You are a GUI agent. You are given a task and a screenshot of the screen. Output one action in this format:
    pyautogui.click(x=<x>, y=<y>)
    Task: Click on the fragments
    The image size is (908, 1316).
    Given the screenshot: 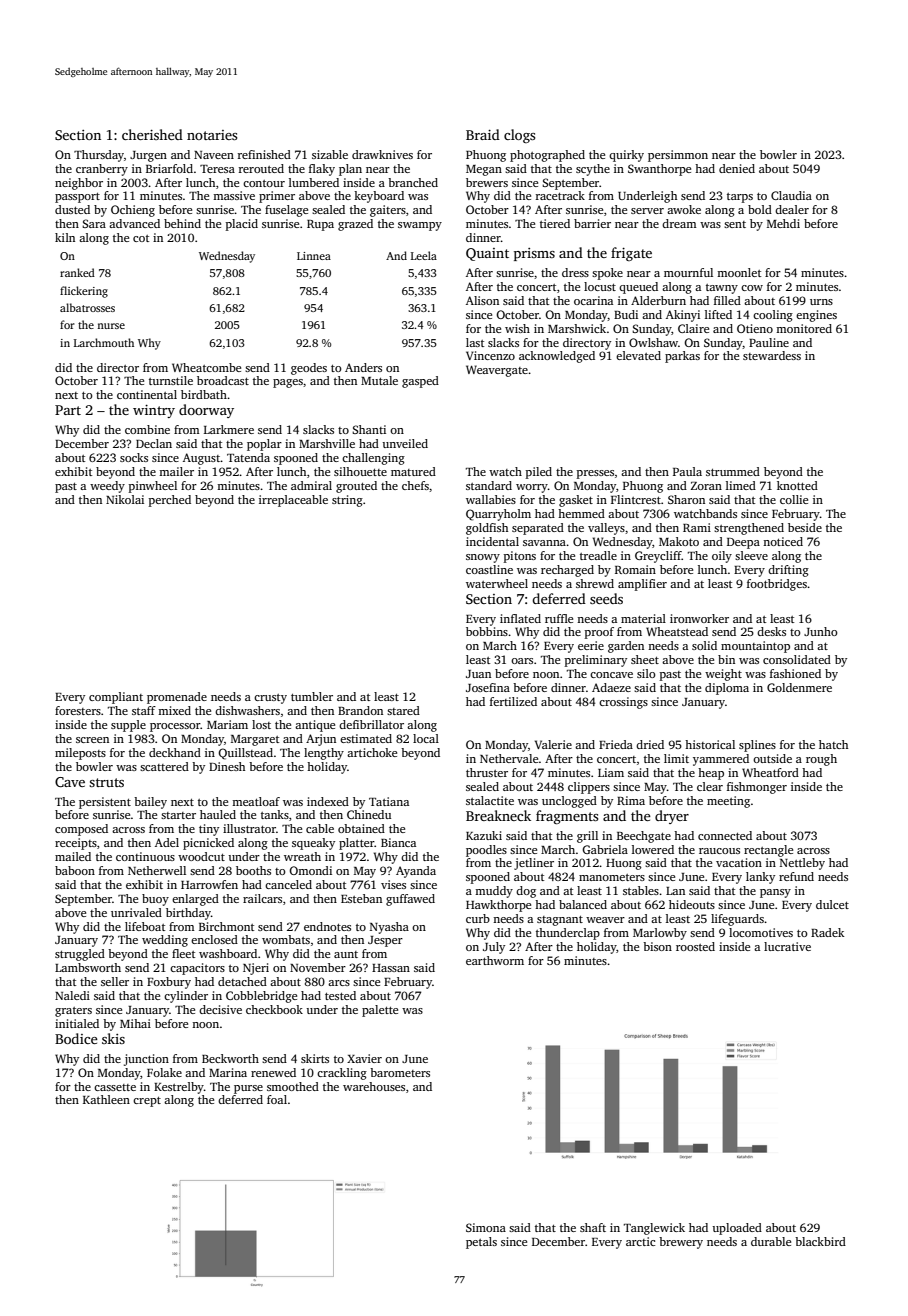 What is the action you would take?
    pyautogui.click(x=567, y=817)
